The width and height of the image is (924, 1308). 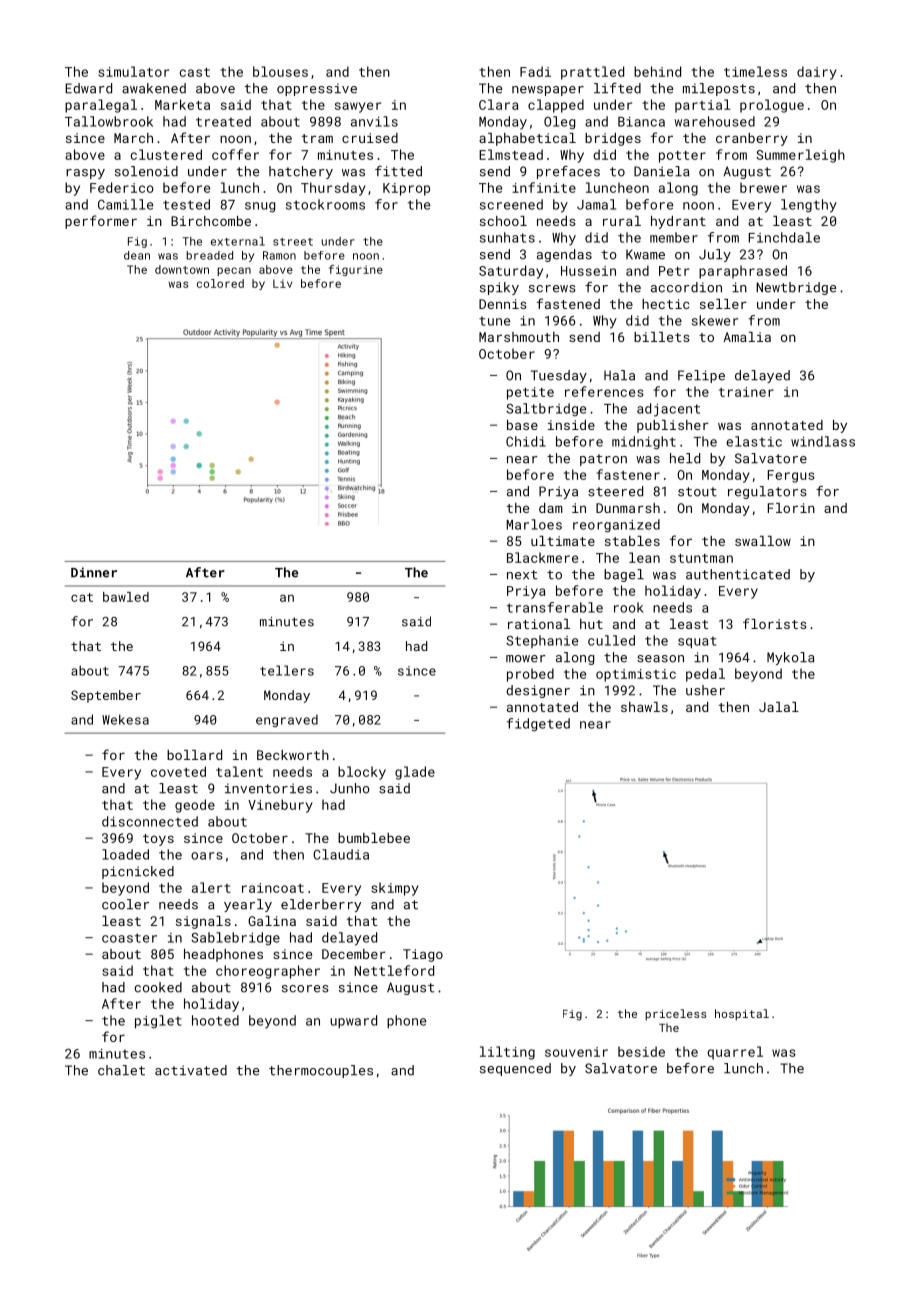 I want to click on Daniela, so click(x=661, y=171).
